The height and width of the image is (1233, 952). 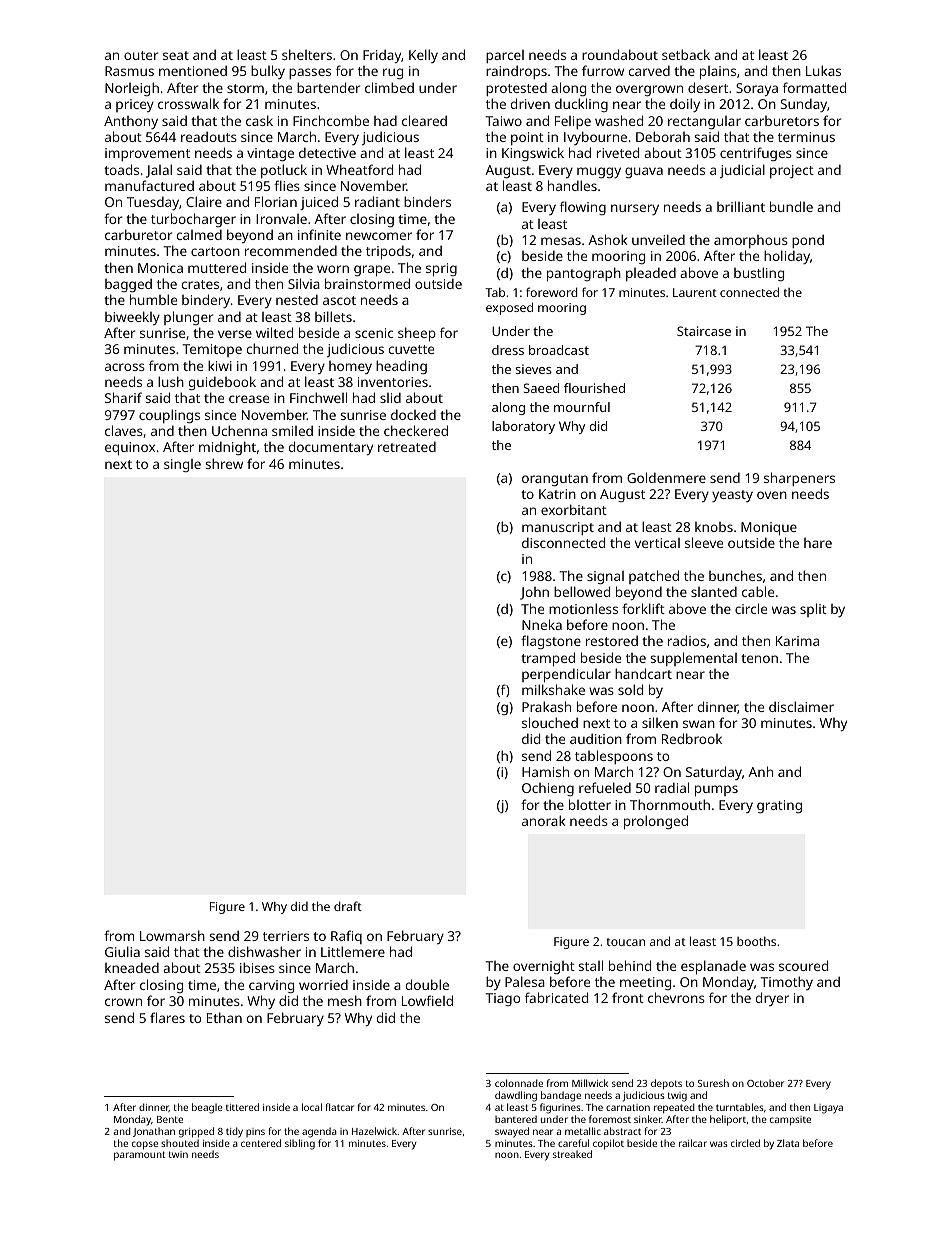 What do you see at coordinates (132, 318) in the image?
I see `biweekly` at bounding box center [132, 318].
